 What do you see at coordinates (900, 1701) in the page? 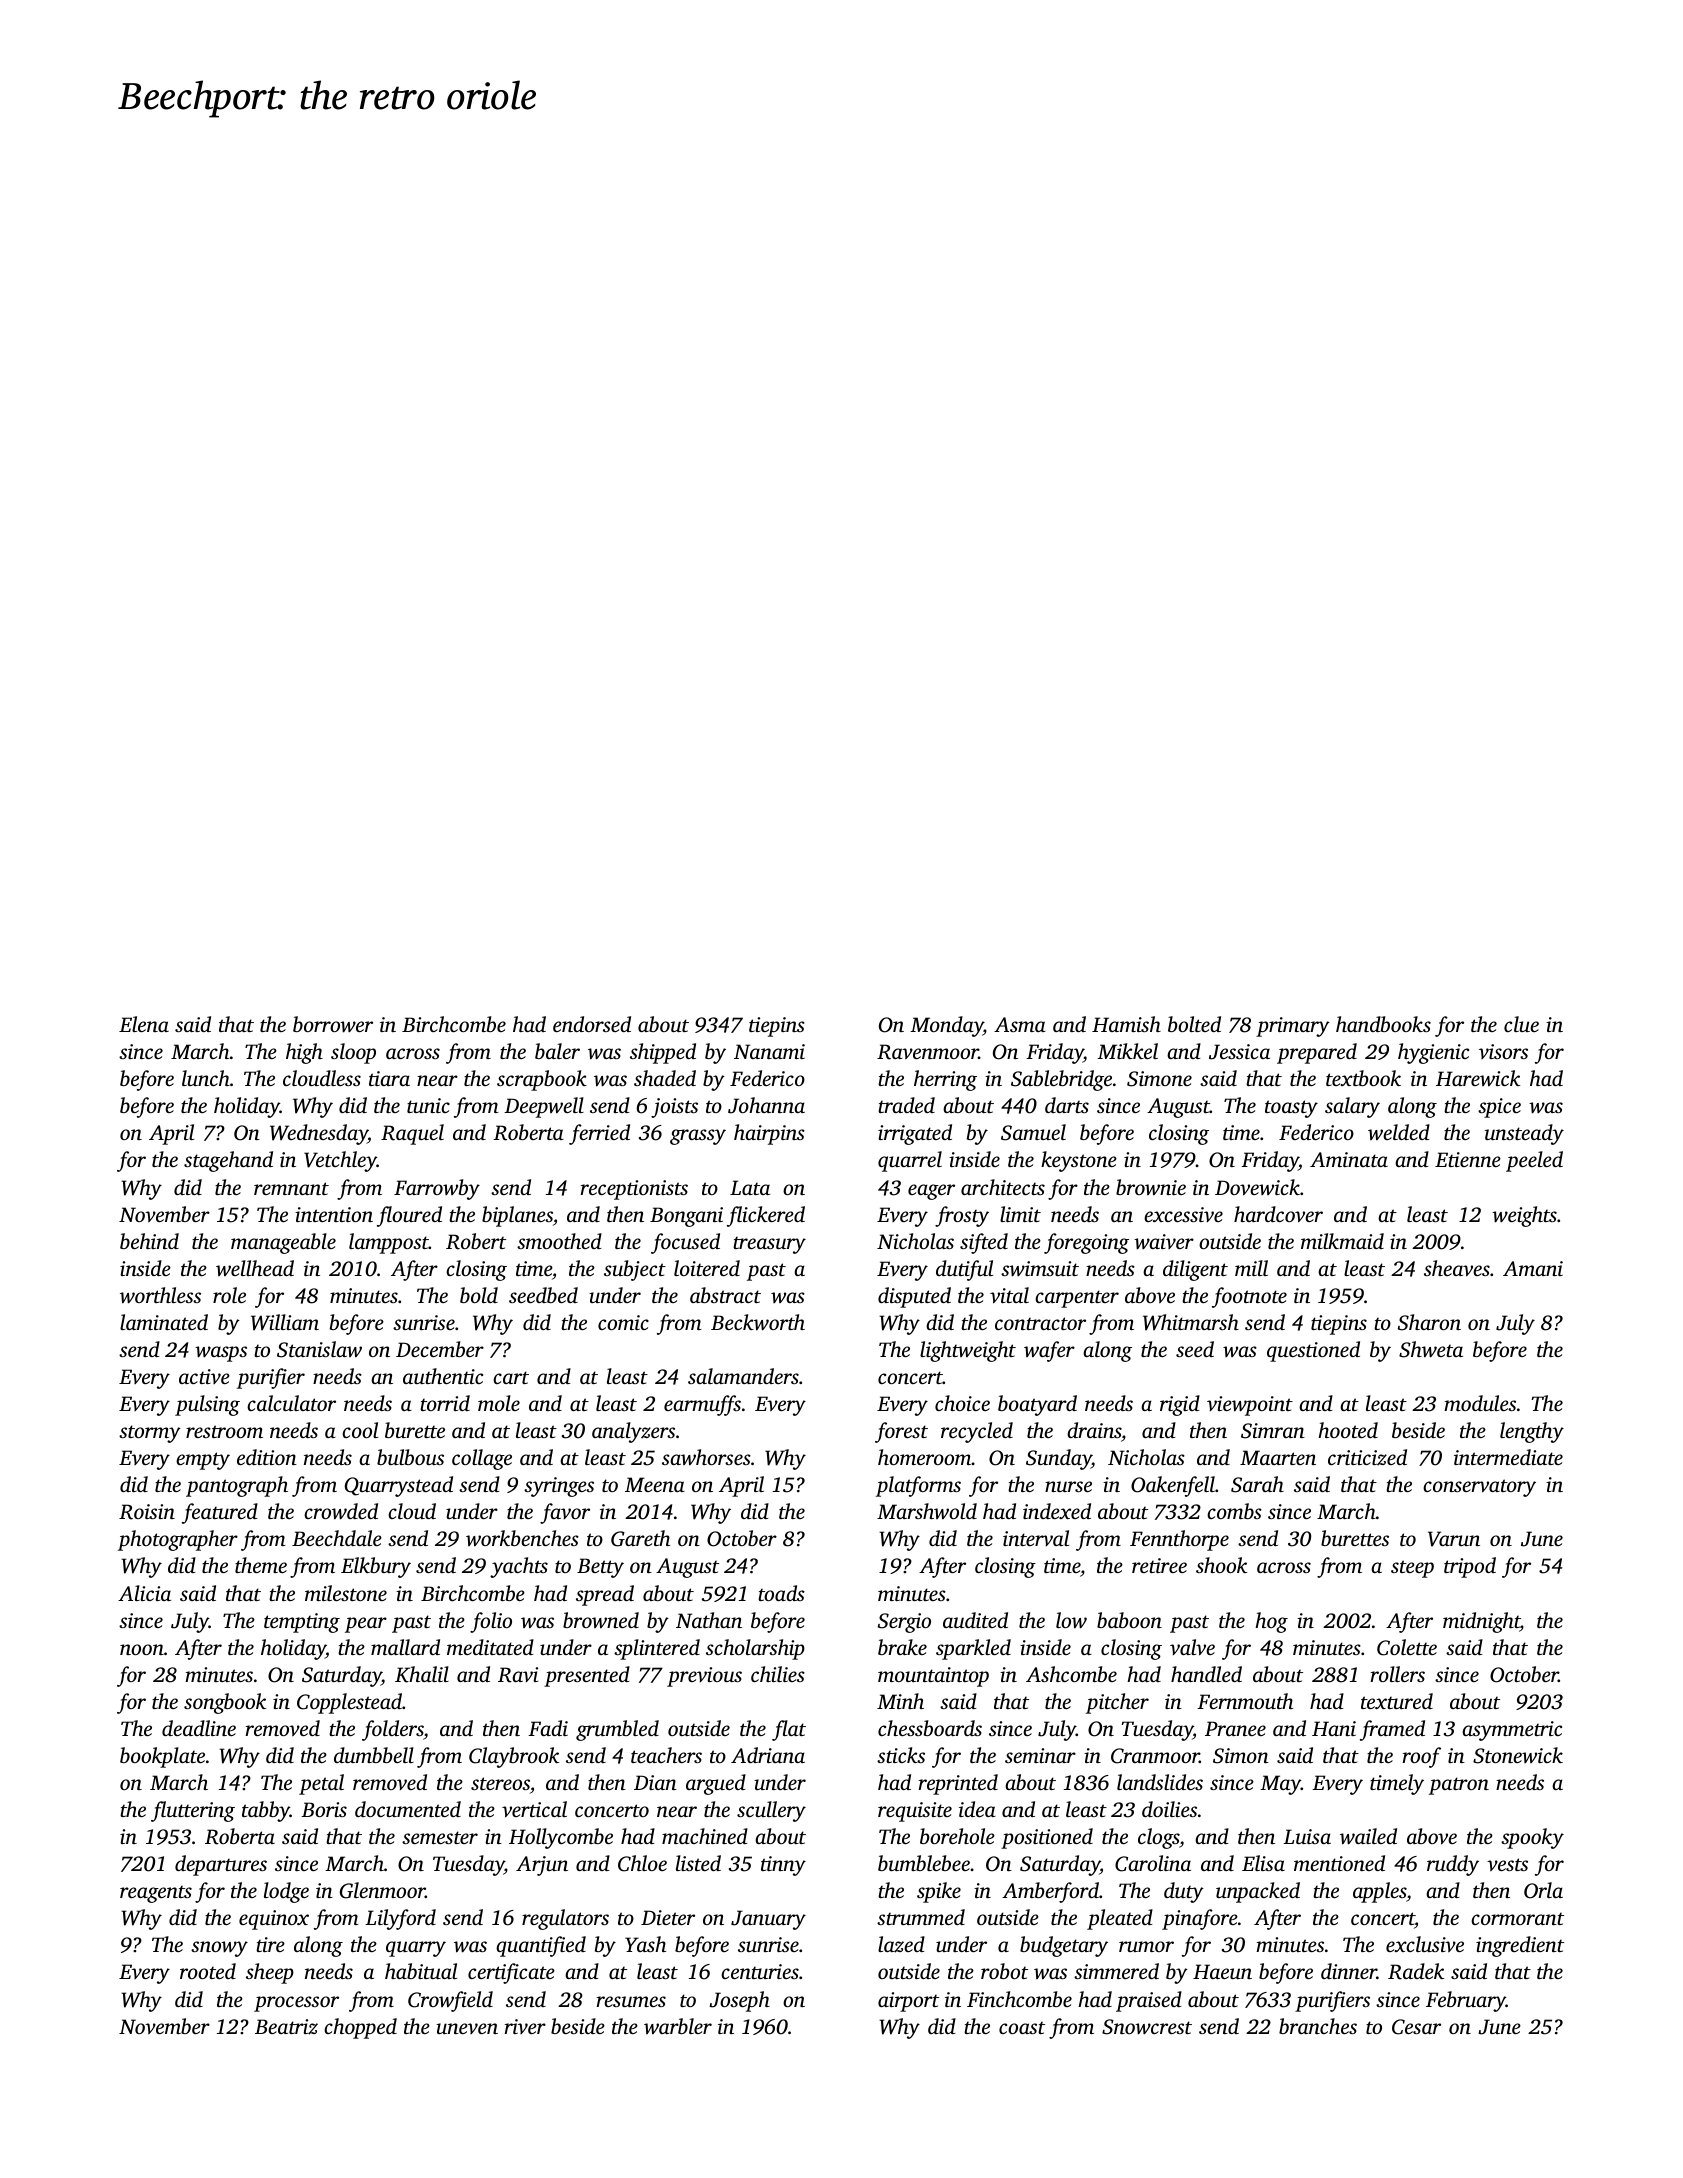
I see `Minh` at bounding box center [900, 1701].
